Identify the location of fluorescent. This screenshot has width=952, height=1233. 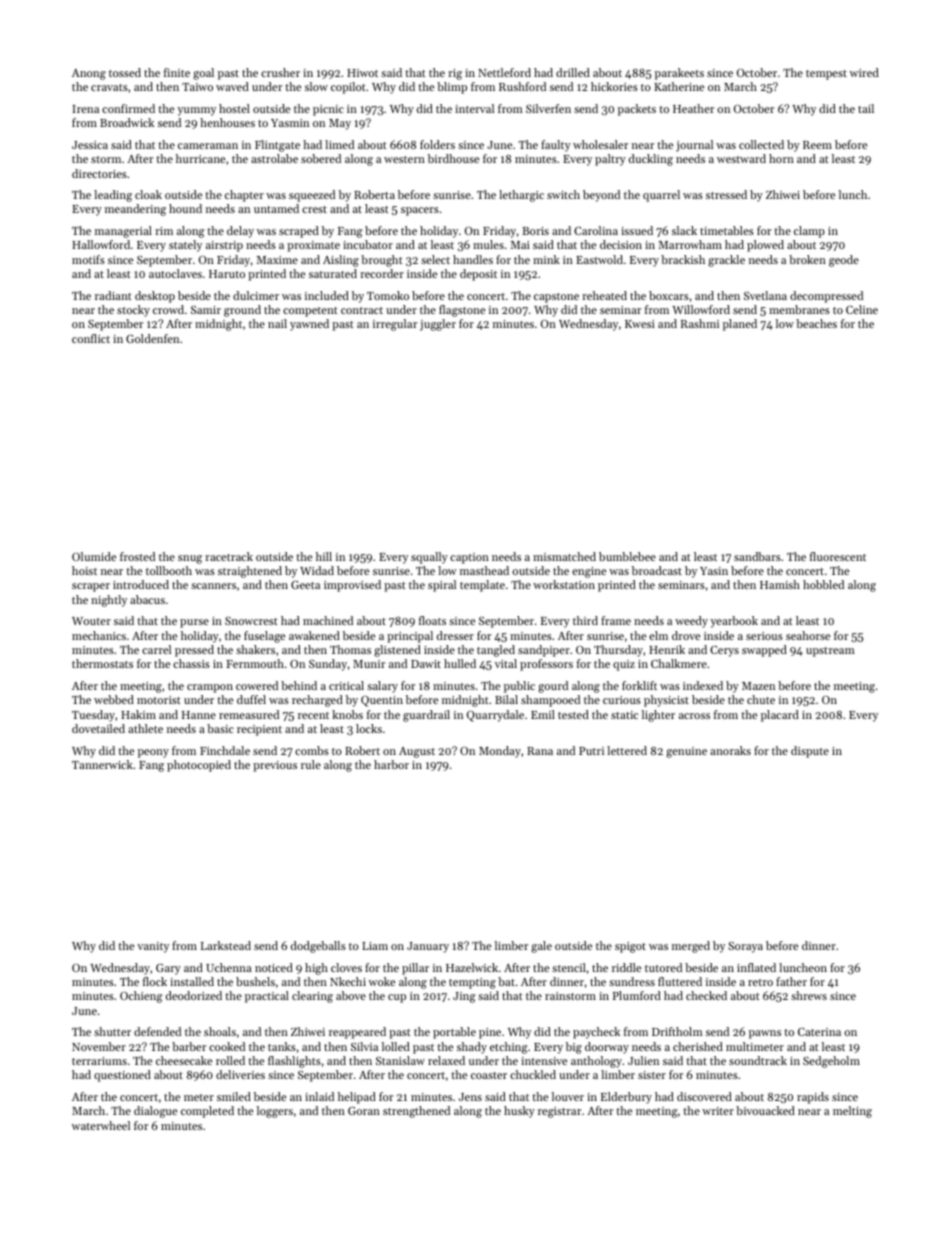
(838, 556).
